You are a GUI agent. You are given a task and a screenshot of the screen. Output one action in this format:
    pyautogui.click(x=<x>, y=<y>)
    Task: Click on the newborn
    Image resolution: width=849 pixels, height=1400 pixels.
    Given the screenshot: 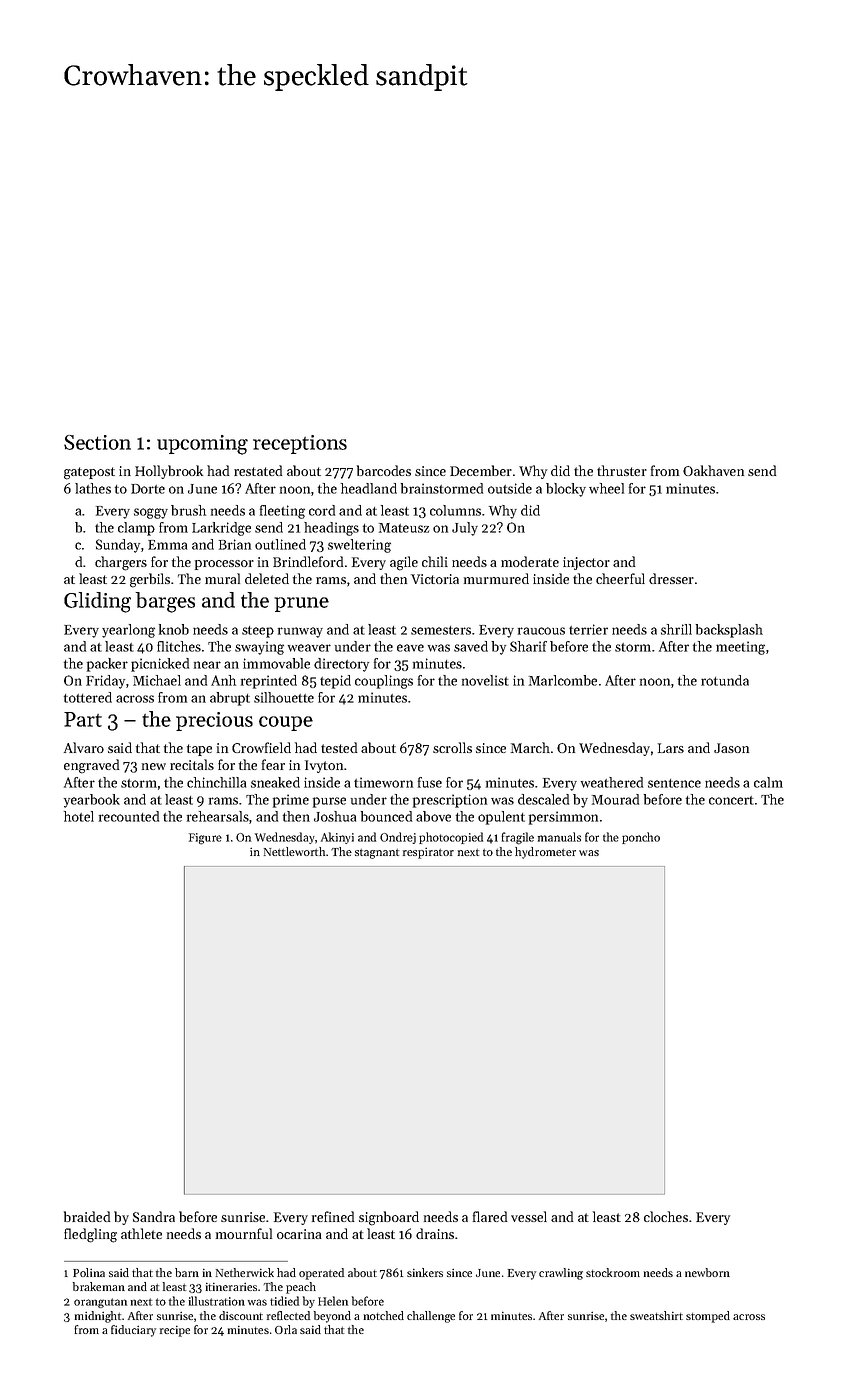 What is the action you would take?
    pyautogui.click(x=707, y=1272)
